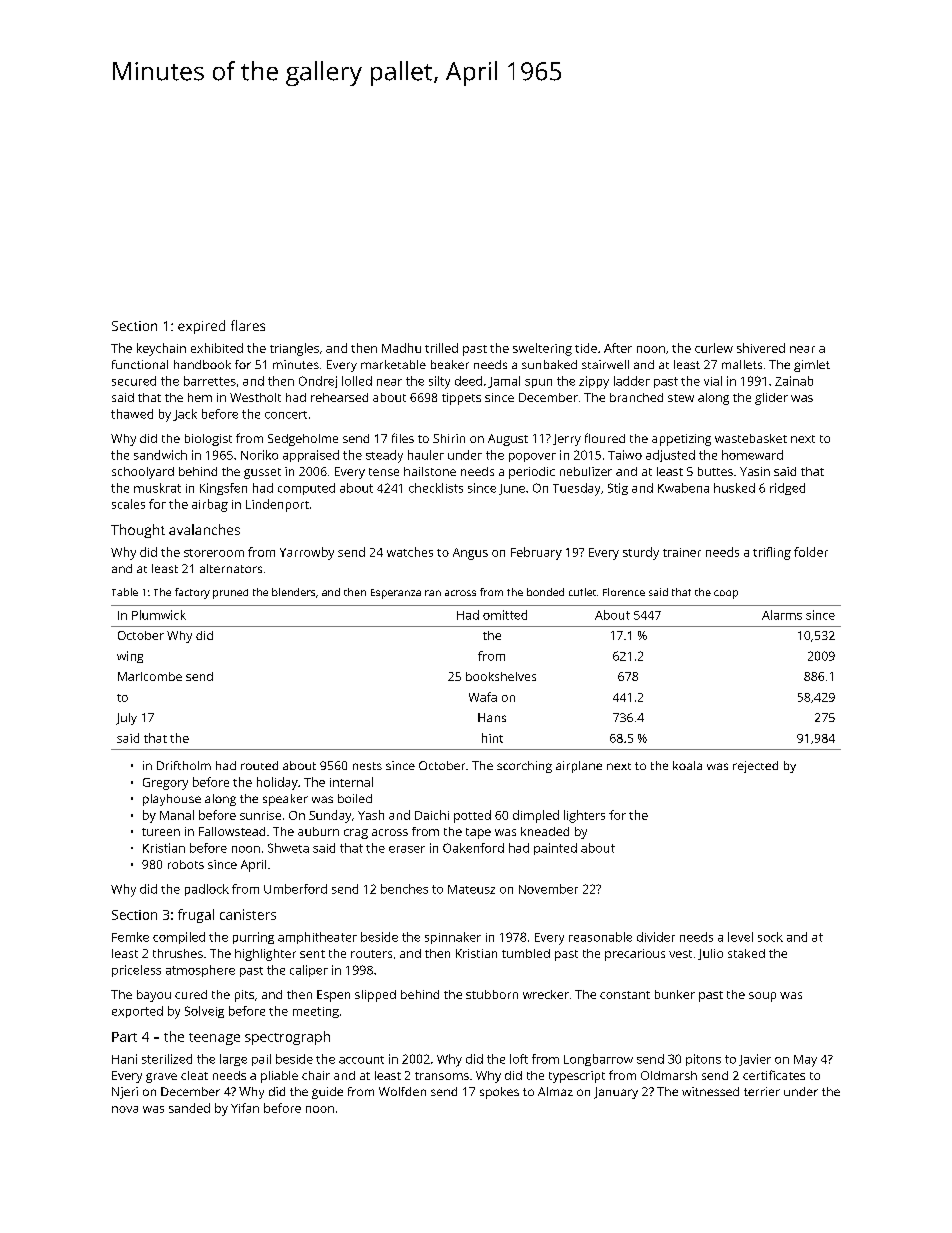  Describe the element at coordinates (453, 938) in the screenshot. I see `spinnaker` at that location.
